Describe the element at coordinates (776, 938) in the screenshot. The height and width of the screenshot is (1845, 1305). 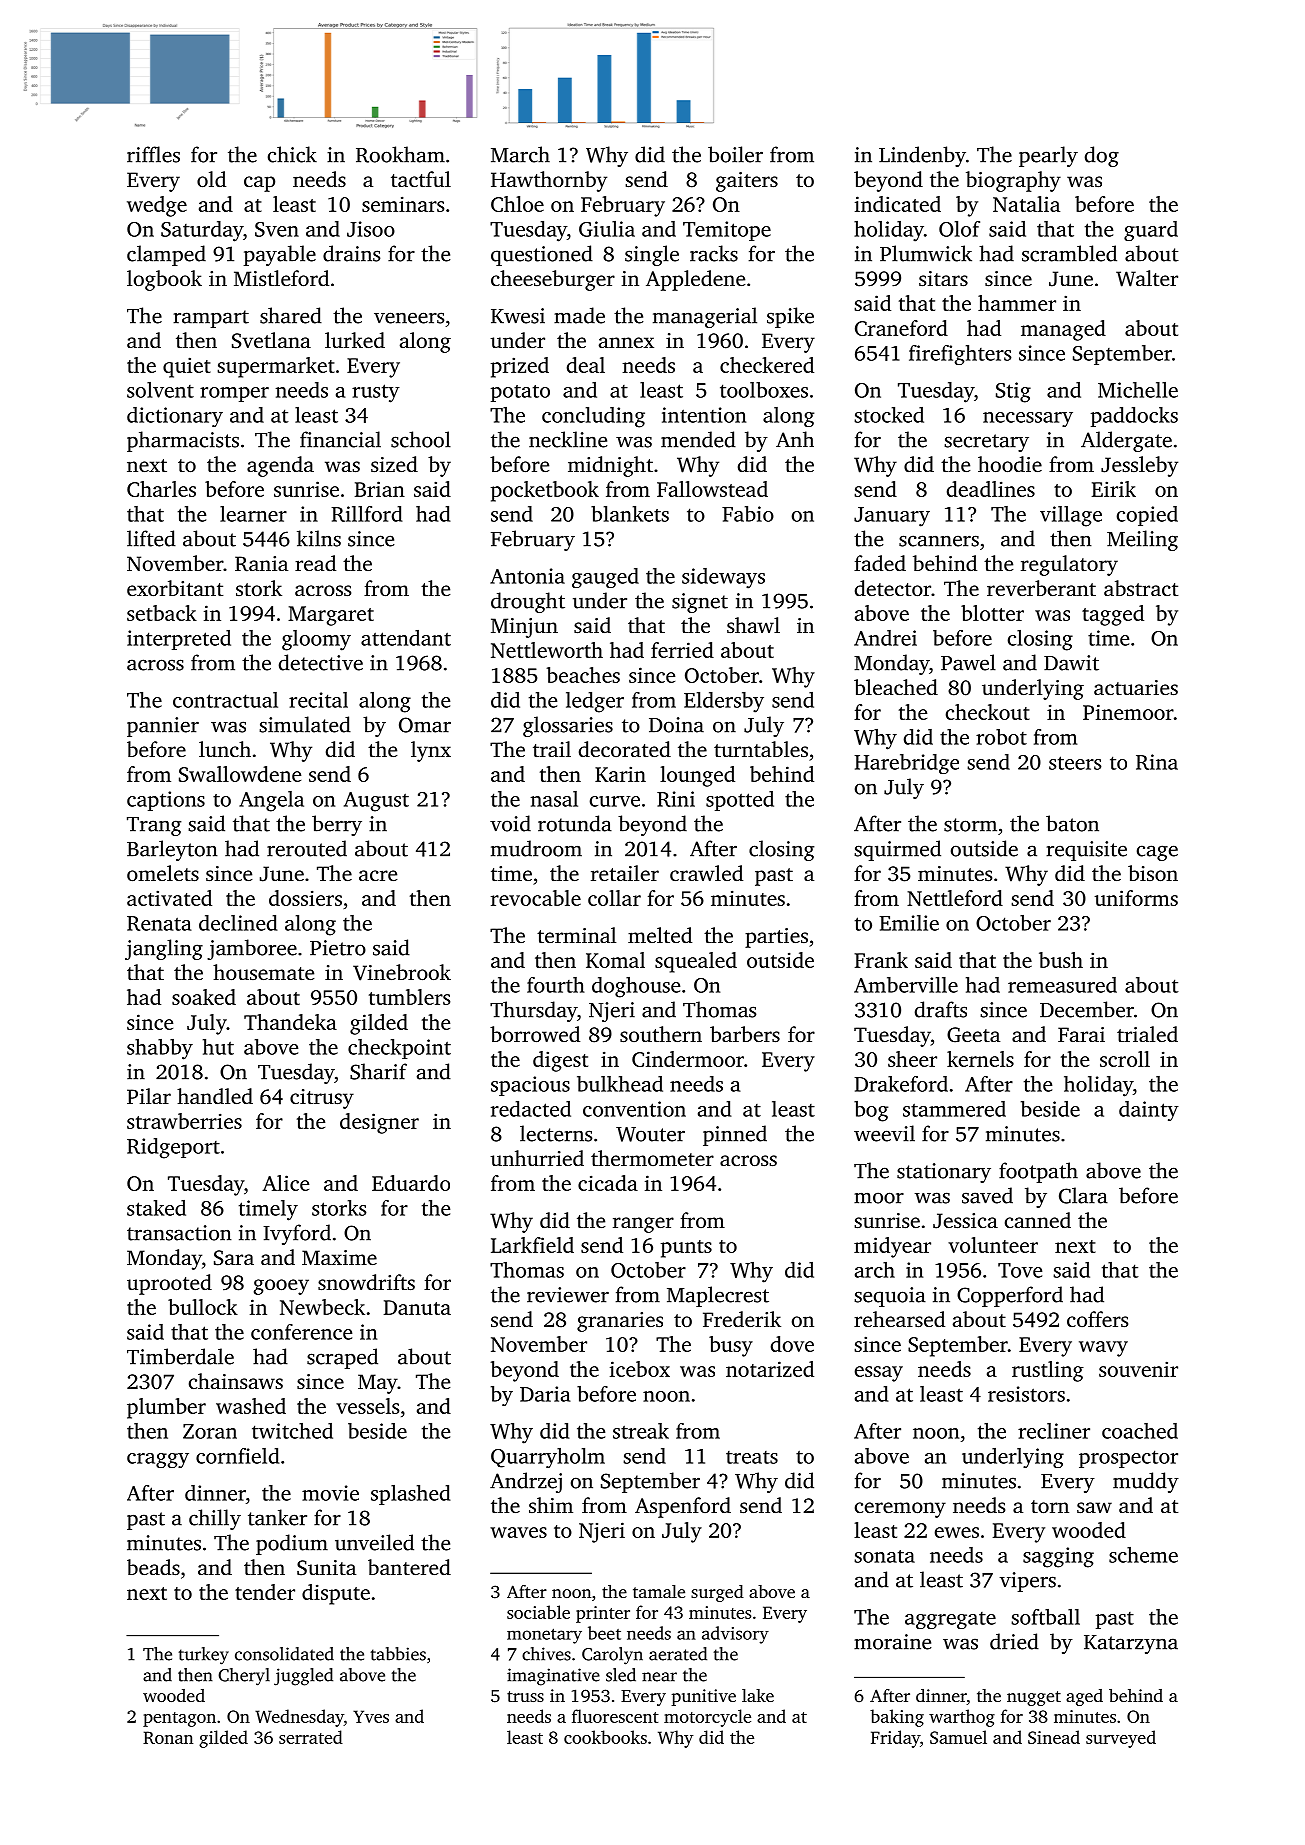
I see `parties` at that location.
